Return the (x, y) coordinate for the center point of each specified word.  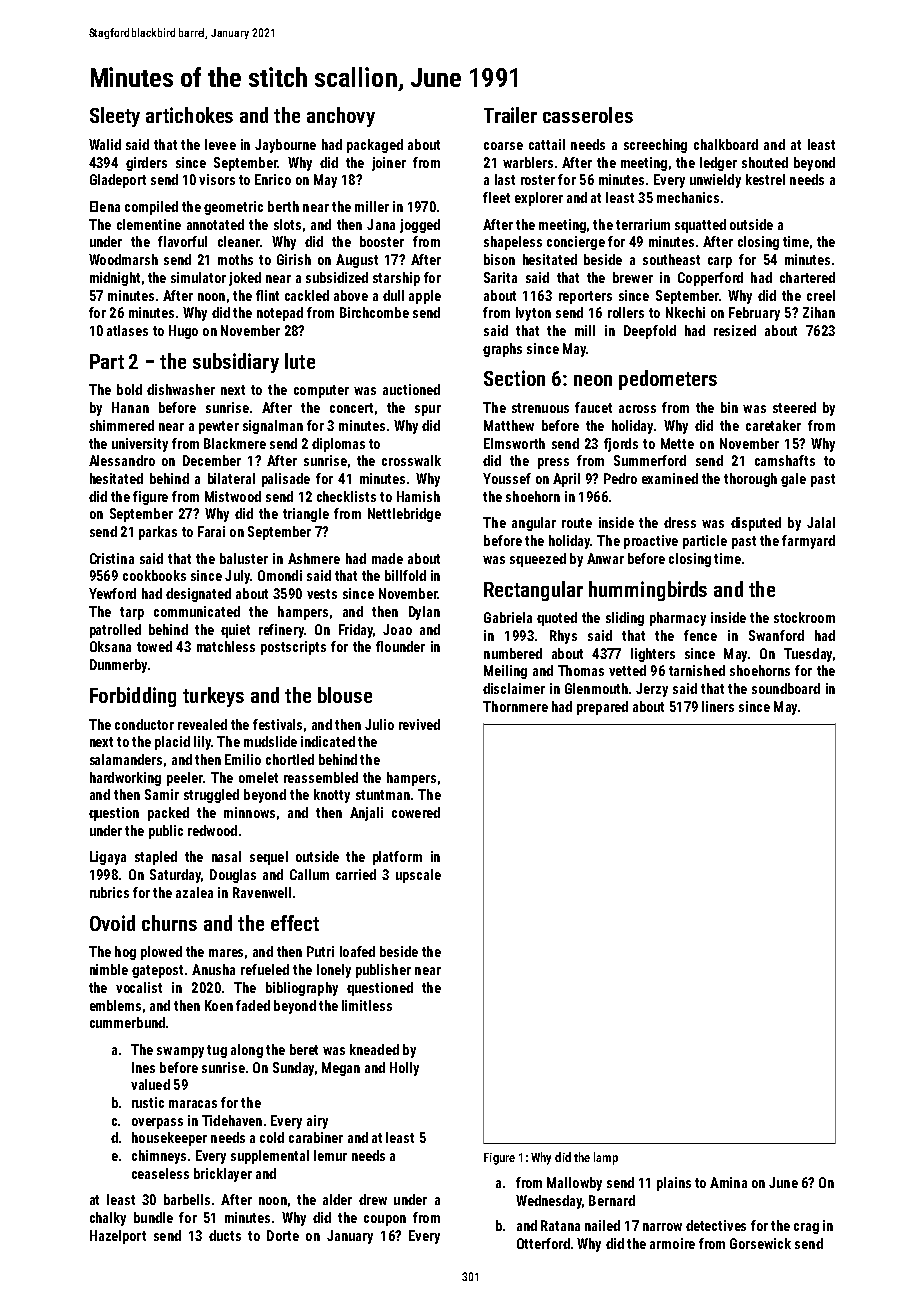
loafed (357, 951)
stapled (156, 858)
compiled (151, 208)
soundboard (786, 688)
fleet (496, 197)
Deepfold (650, 332)
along (247, 1051)
